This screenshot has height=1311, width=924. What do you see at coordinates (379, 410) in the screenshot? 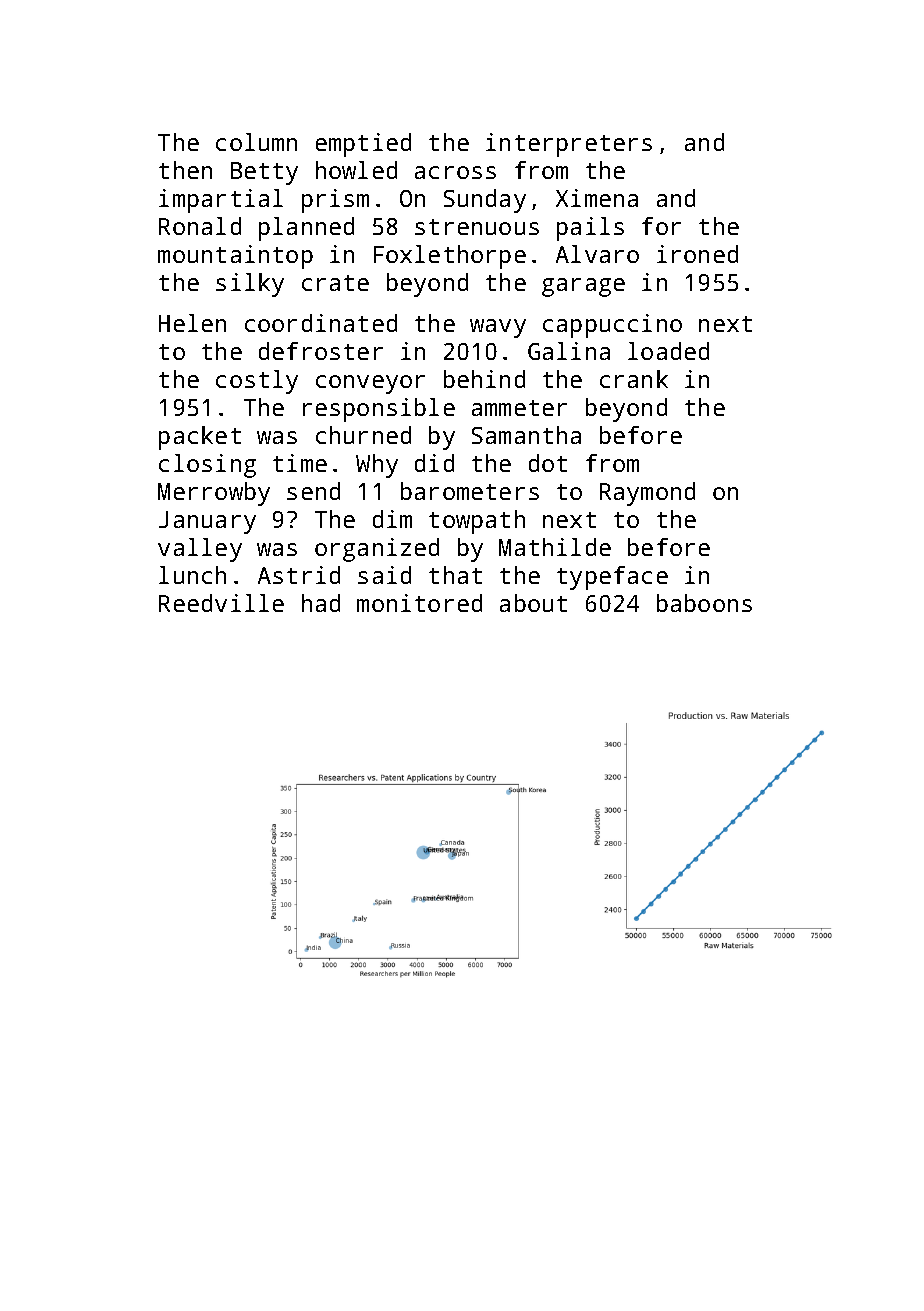
I see `responsible` at bounding box center [379, 410].
